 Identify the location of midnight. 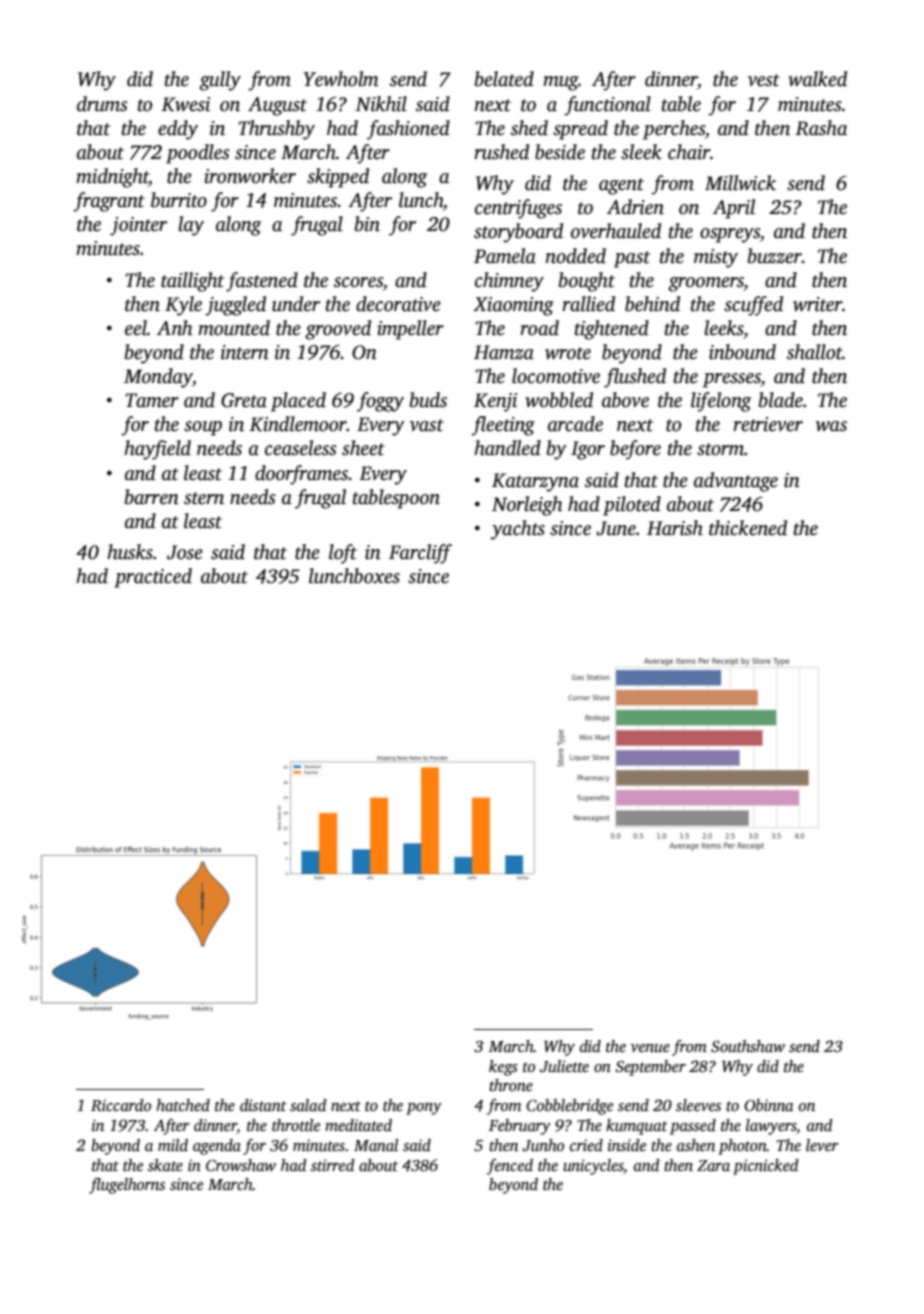
(112, 178).
